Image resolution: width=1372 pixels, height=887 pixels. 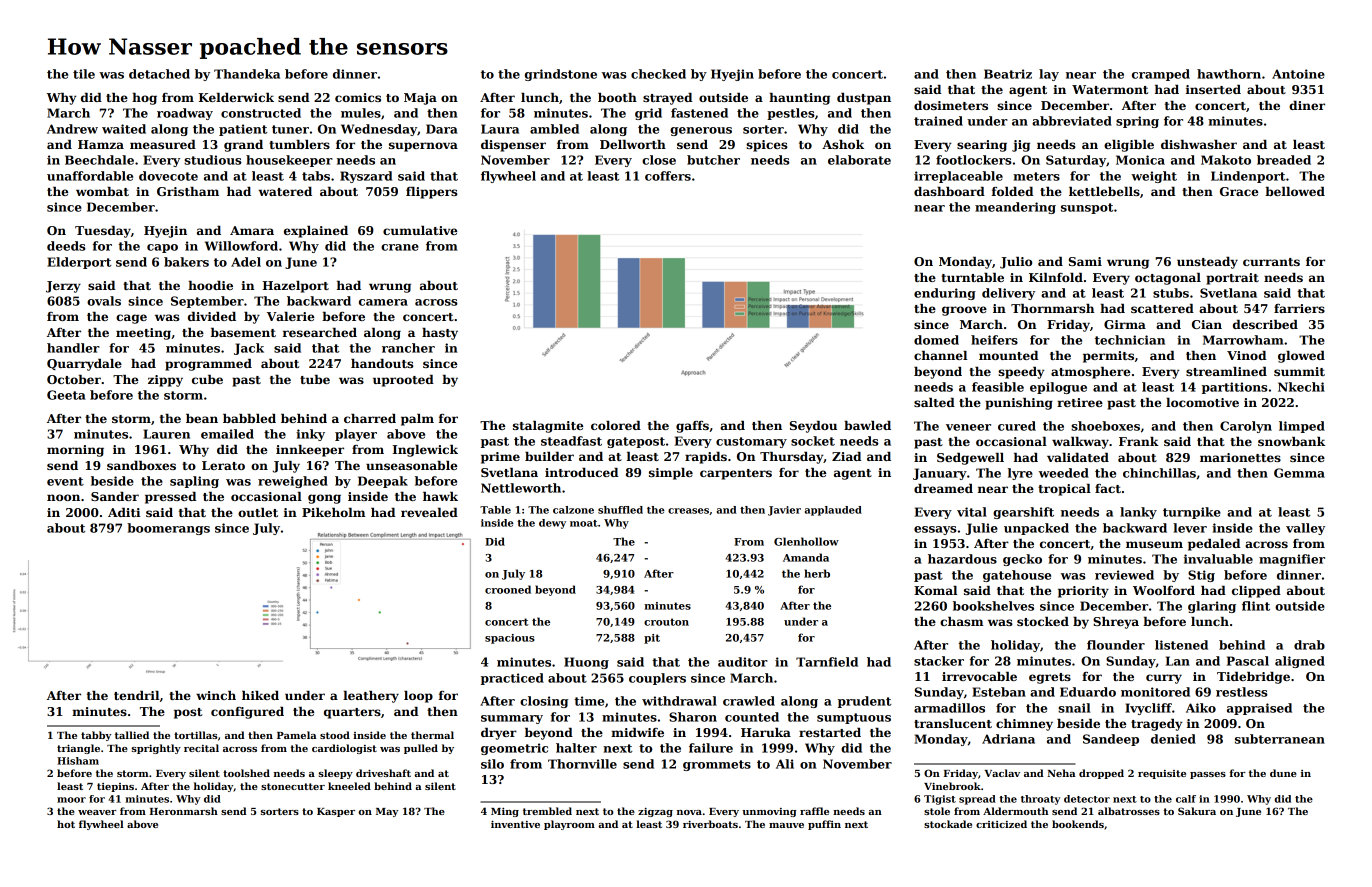 I want to click on tendril, so click(x=136, y=695).
